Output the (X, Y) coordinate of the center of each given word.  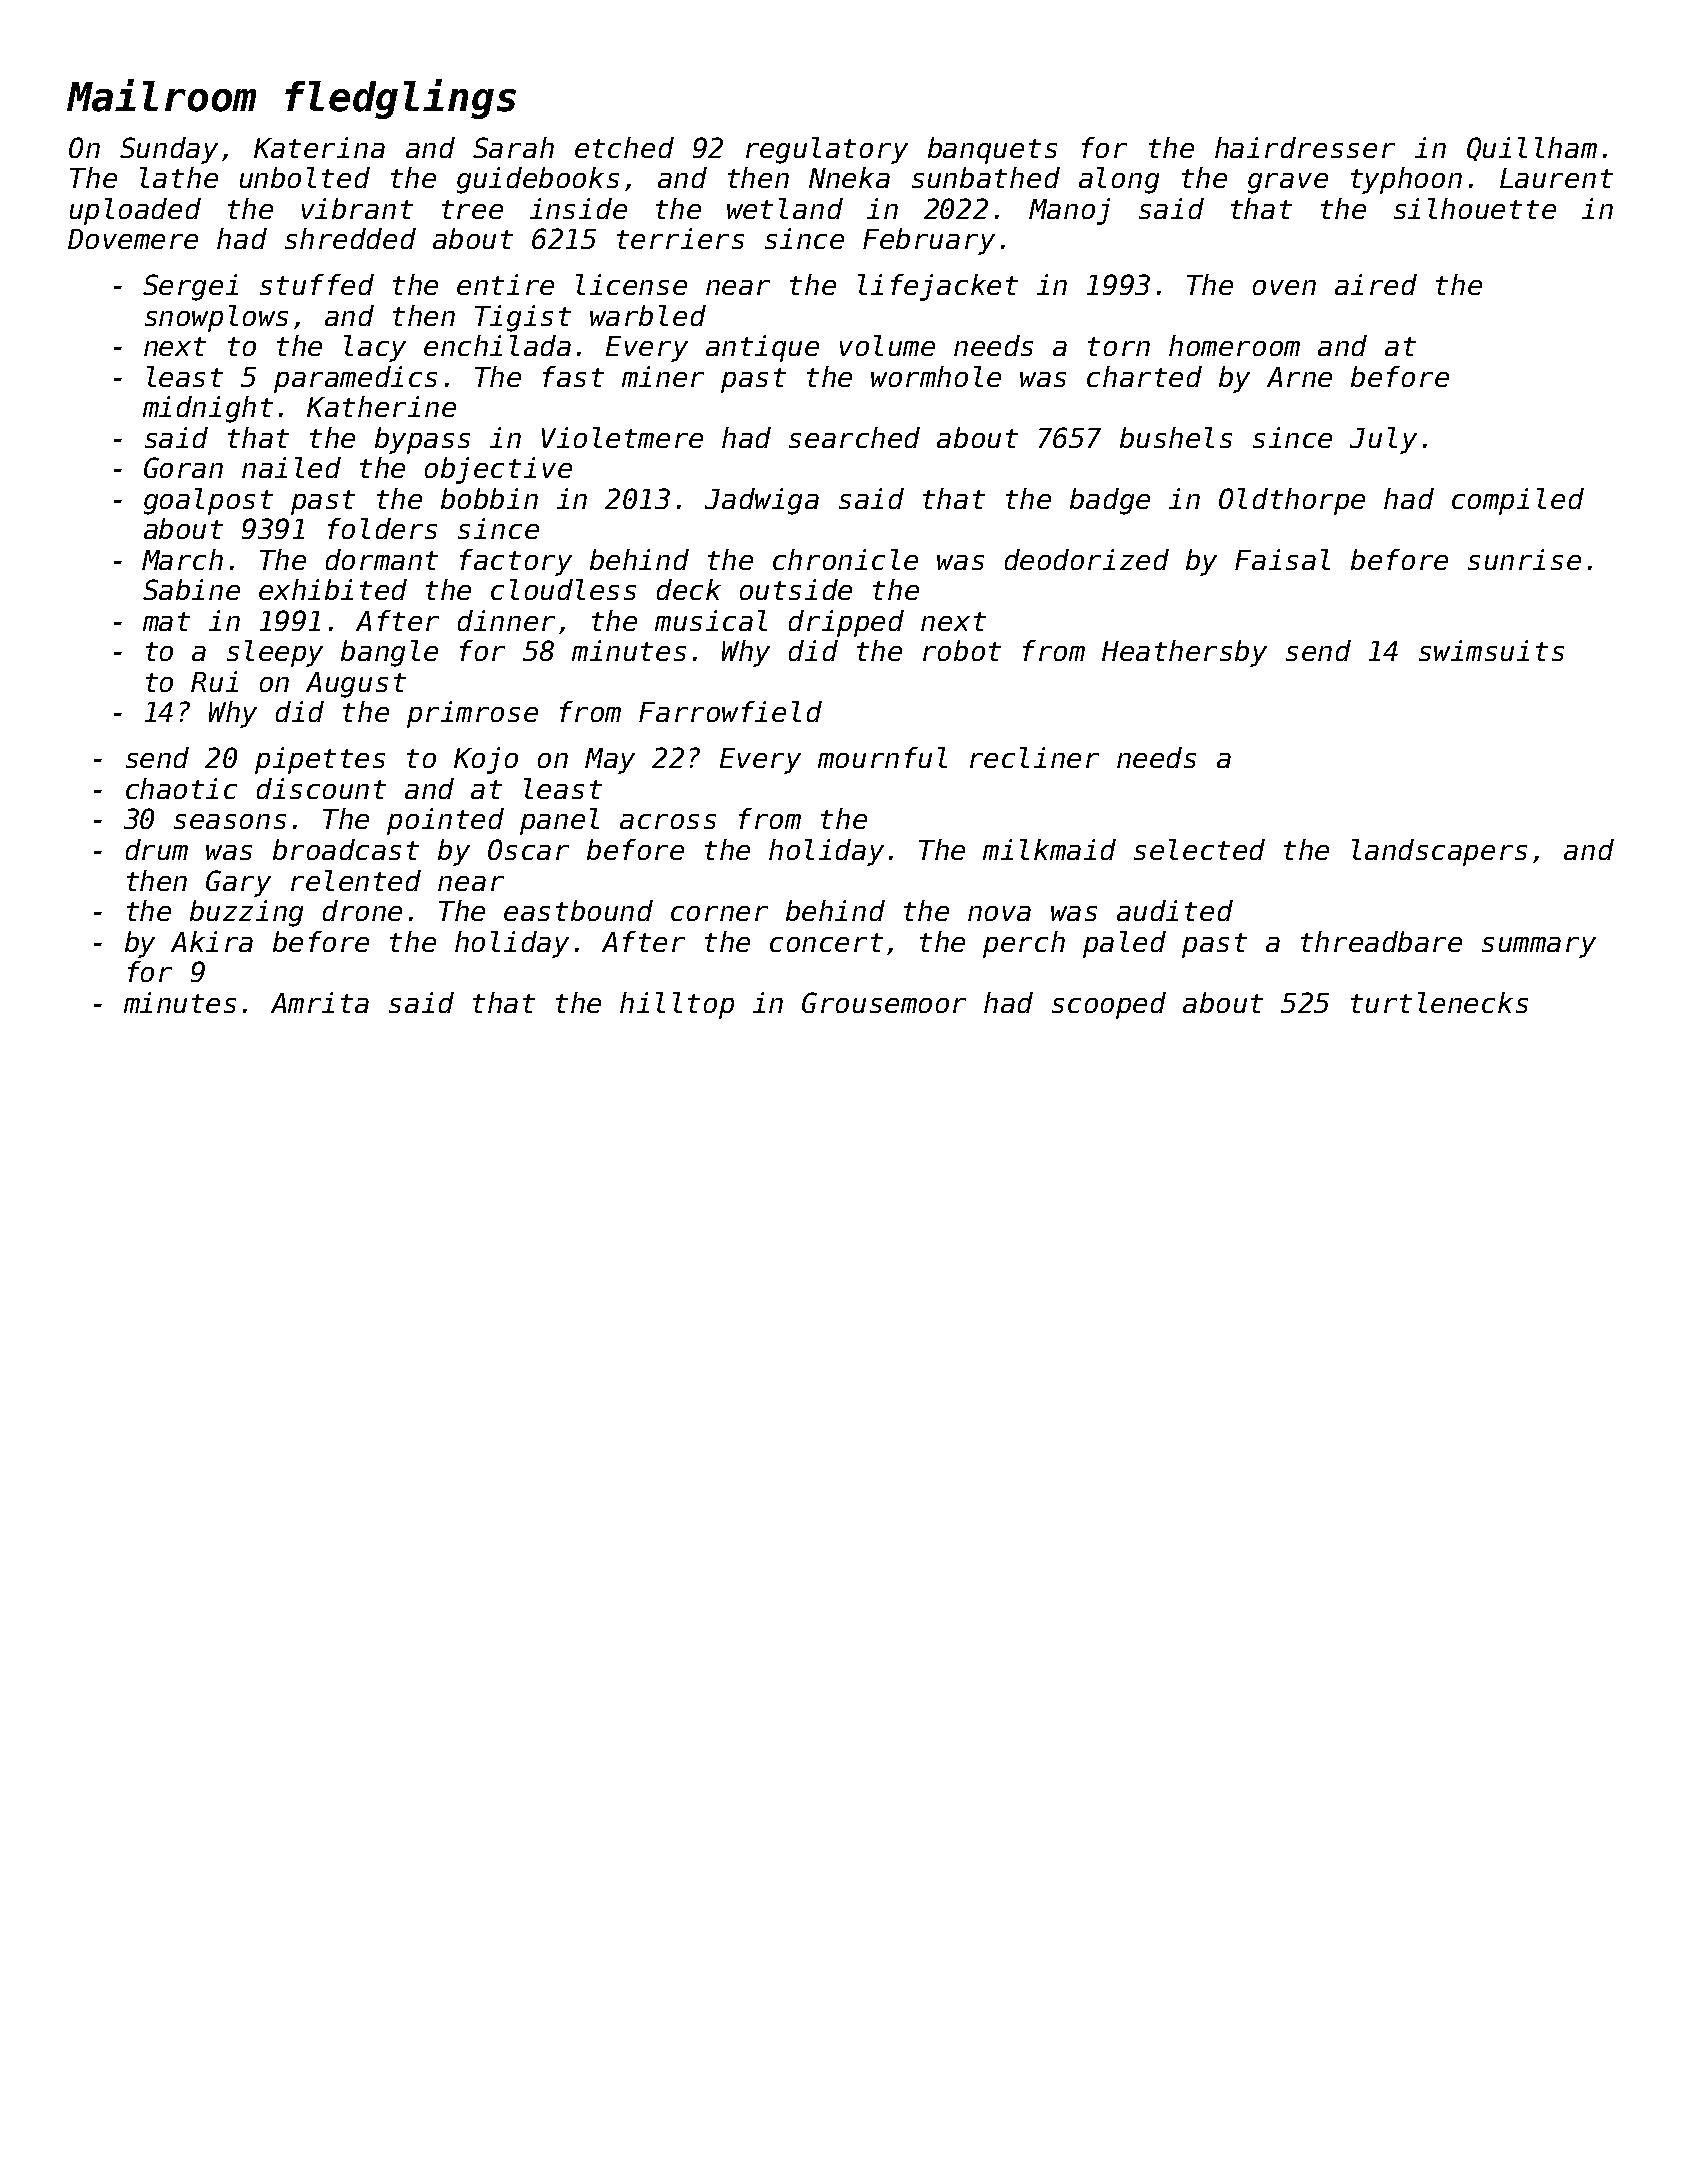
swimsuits (1491, 650)
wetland (785, 208)
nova (999, 913)
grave (1288, 183)
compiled (1518, 501)
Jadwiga (762, 501)
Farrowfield (730, 711)
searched (854, 437)
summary (1539, 947)
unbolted (305, 177)
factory (516, 562)
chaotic (181, 788)
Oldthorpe (1292, 501)
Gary (238, 883)
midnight (208, 409)
